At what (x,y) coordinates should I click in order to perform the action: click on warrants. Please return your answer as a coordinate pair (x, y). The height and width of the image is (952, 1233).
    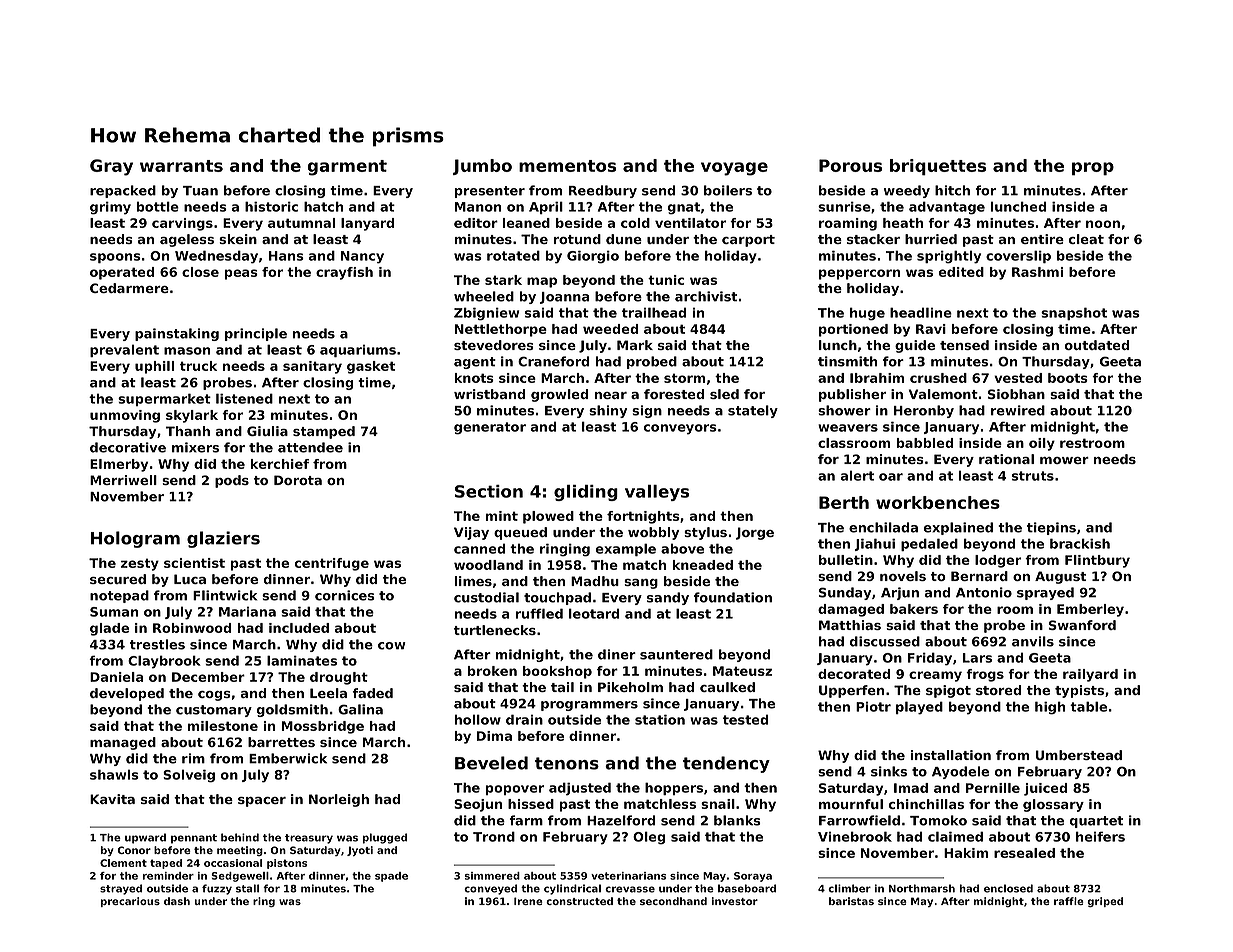
    Looking at the image, I should click on (181, 166).
